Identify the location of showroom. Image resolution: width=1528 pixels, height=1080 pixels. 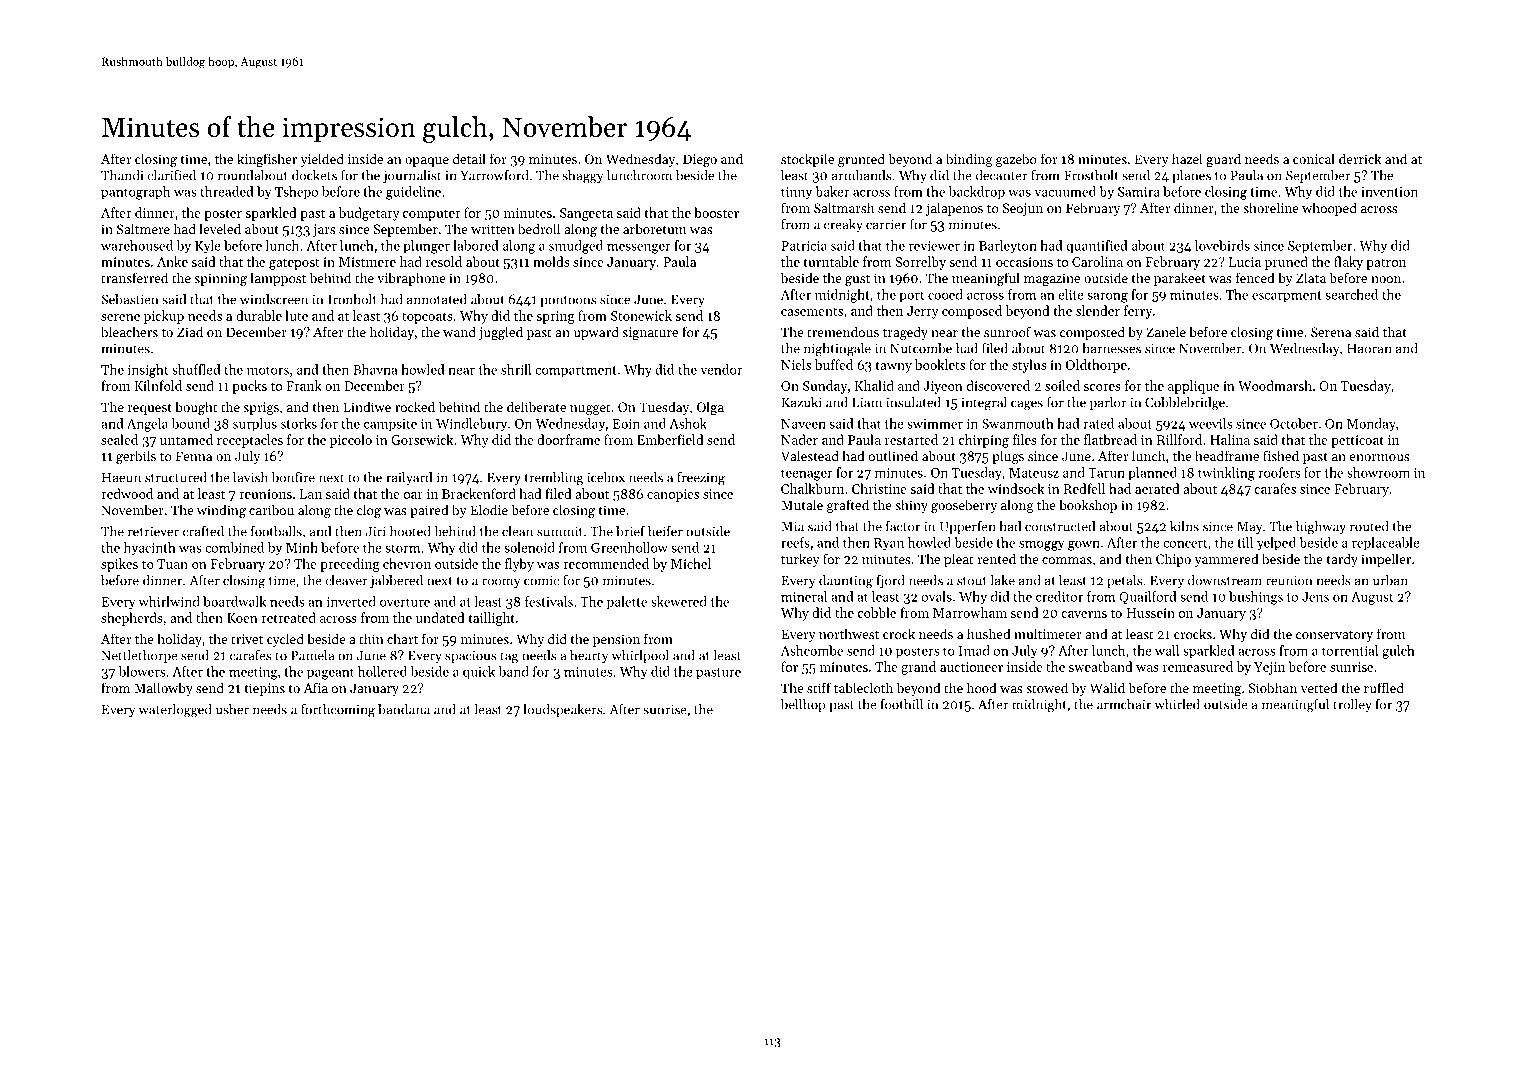
(1378, 472).
